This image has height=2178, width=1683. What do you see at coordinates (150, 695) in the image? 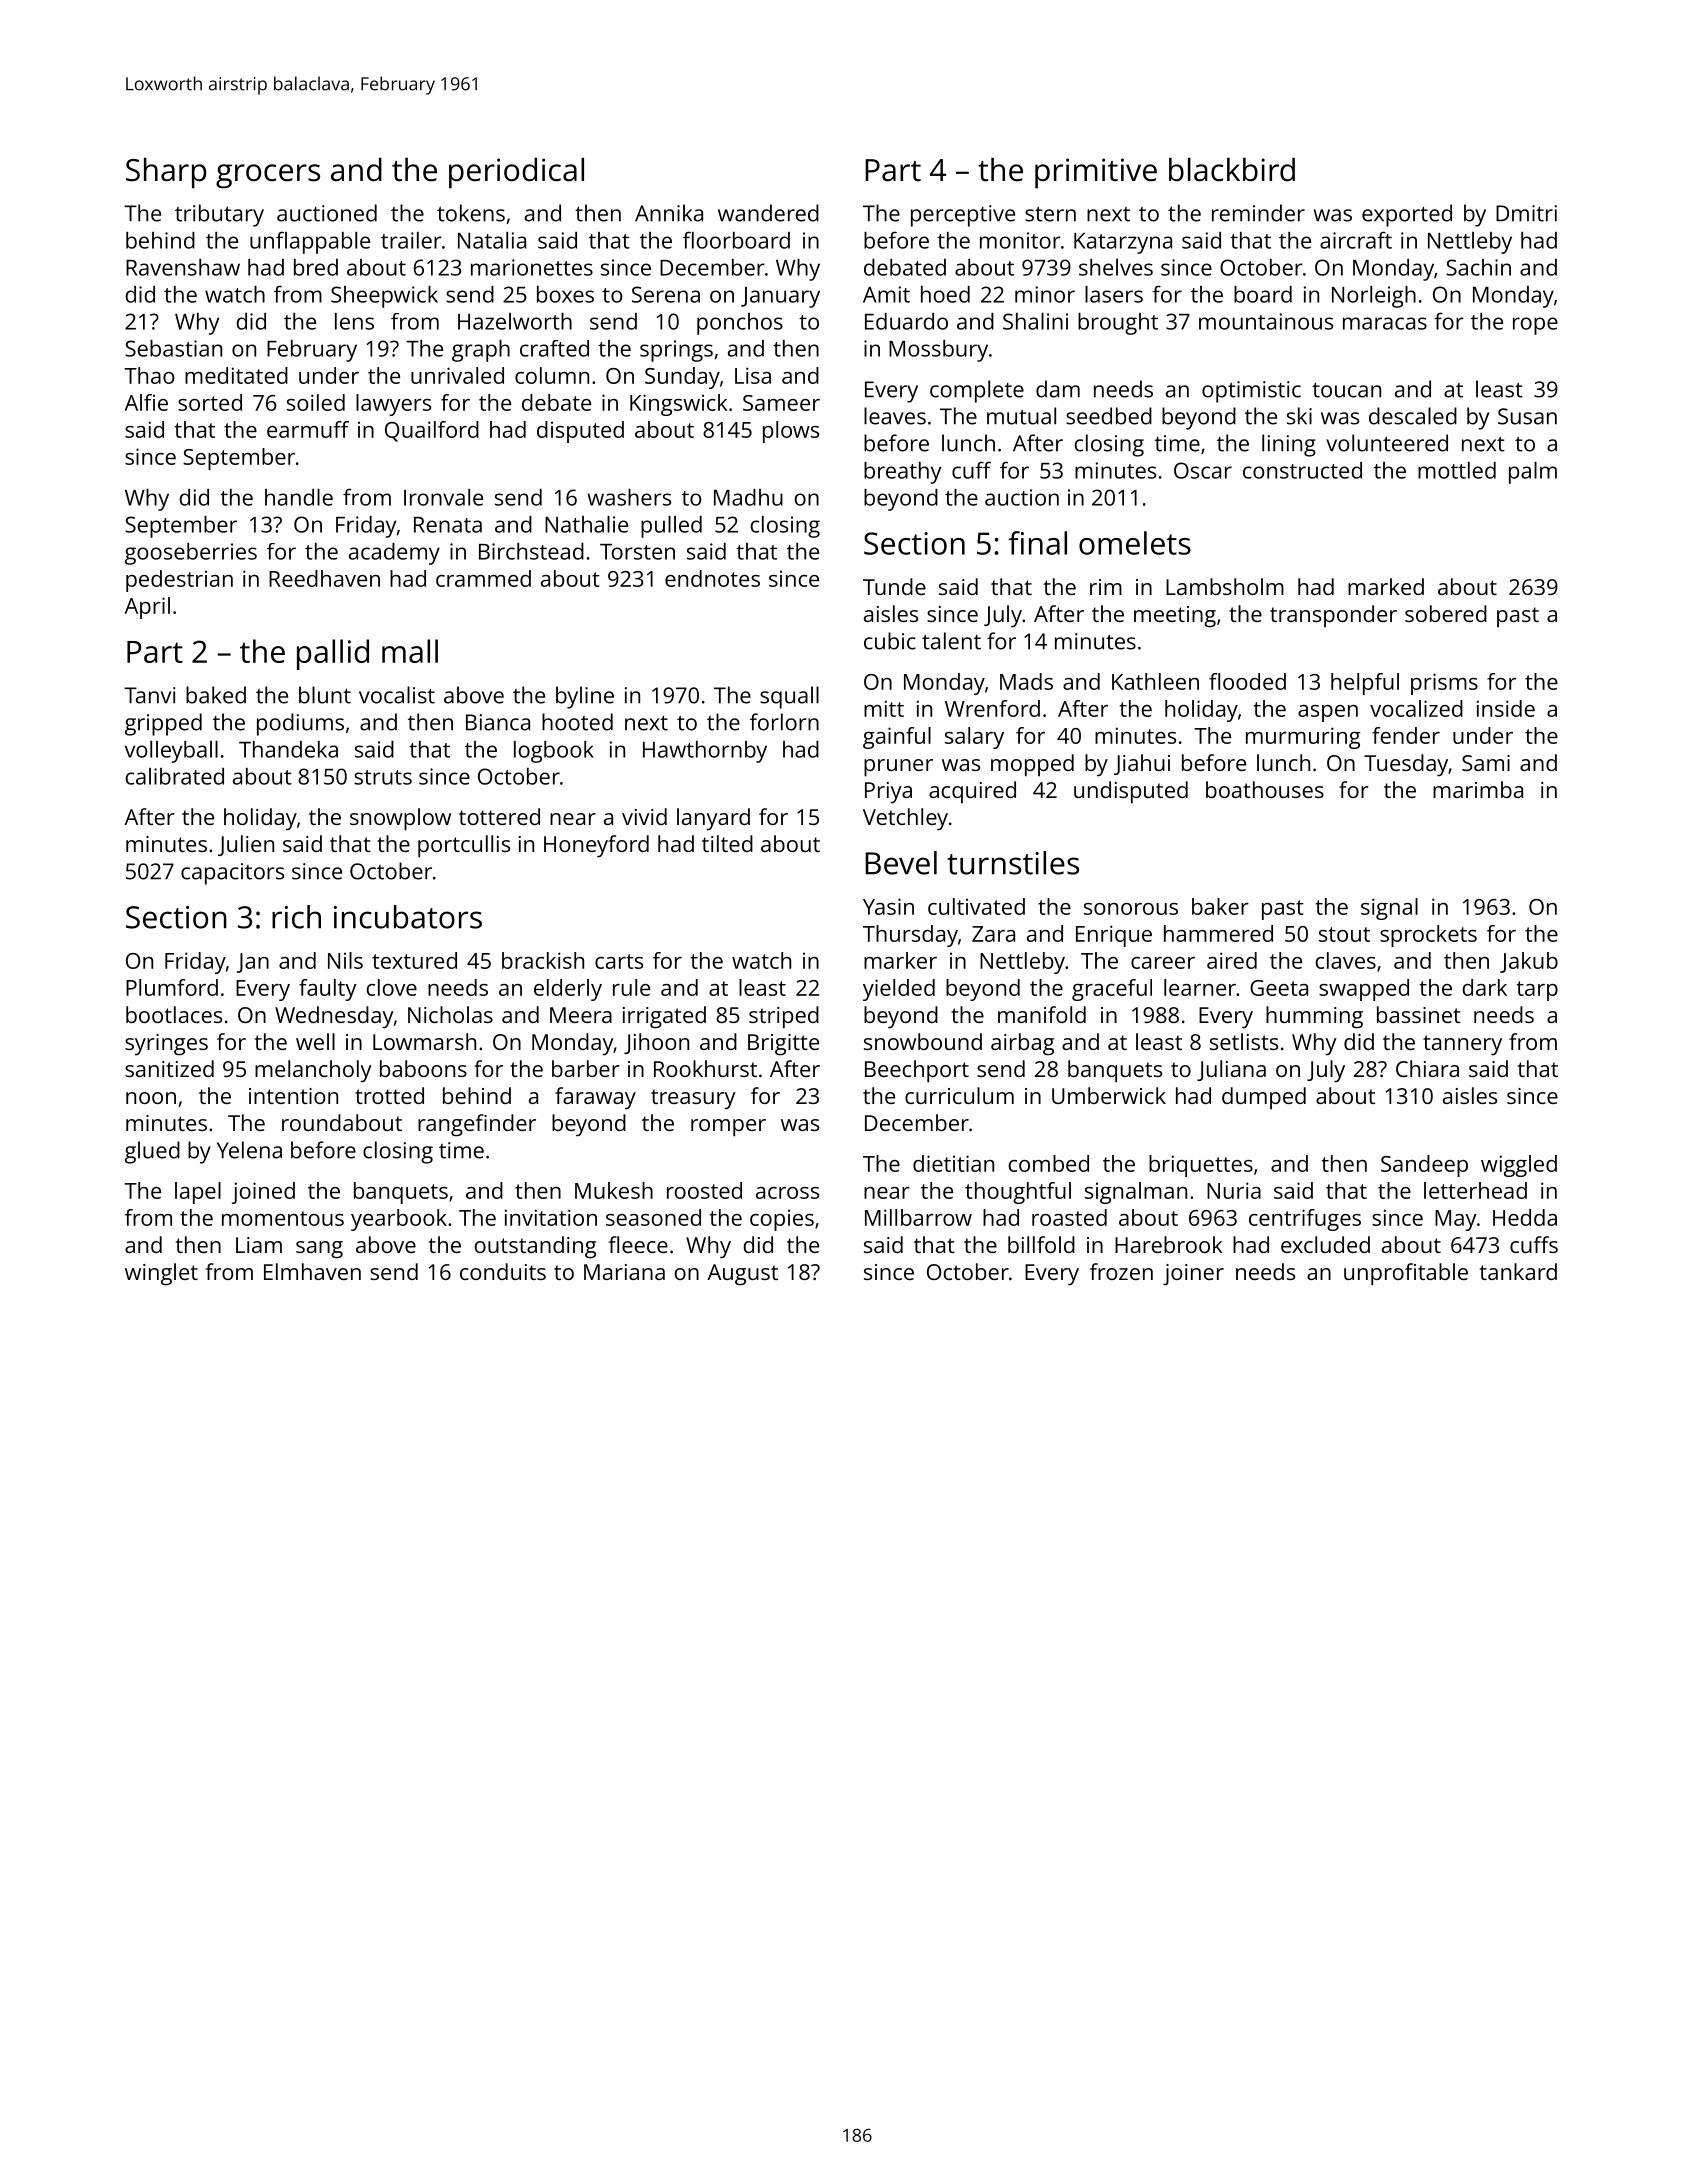
I see `Tanvi` at bounding box center [150, 695].
